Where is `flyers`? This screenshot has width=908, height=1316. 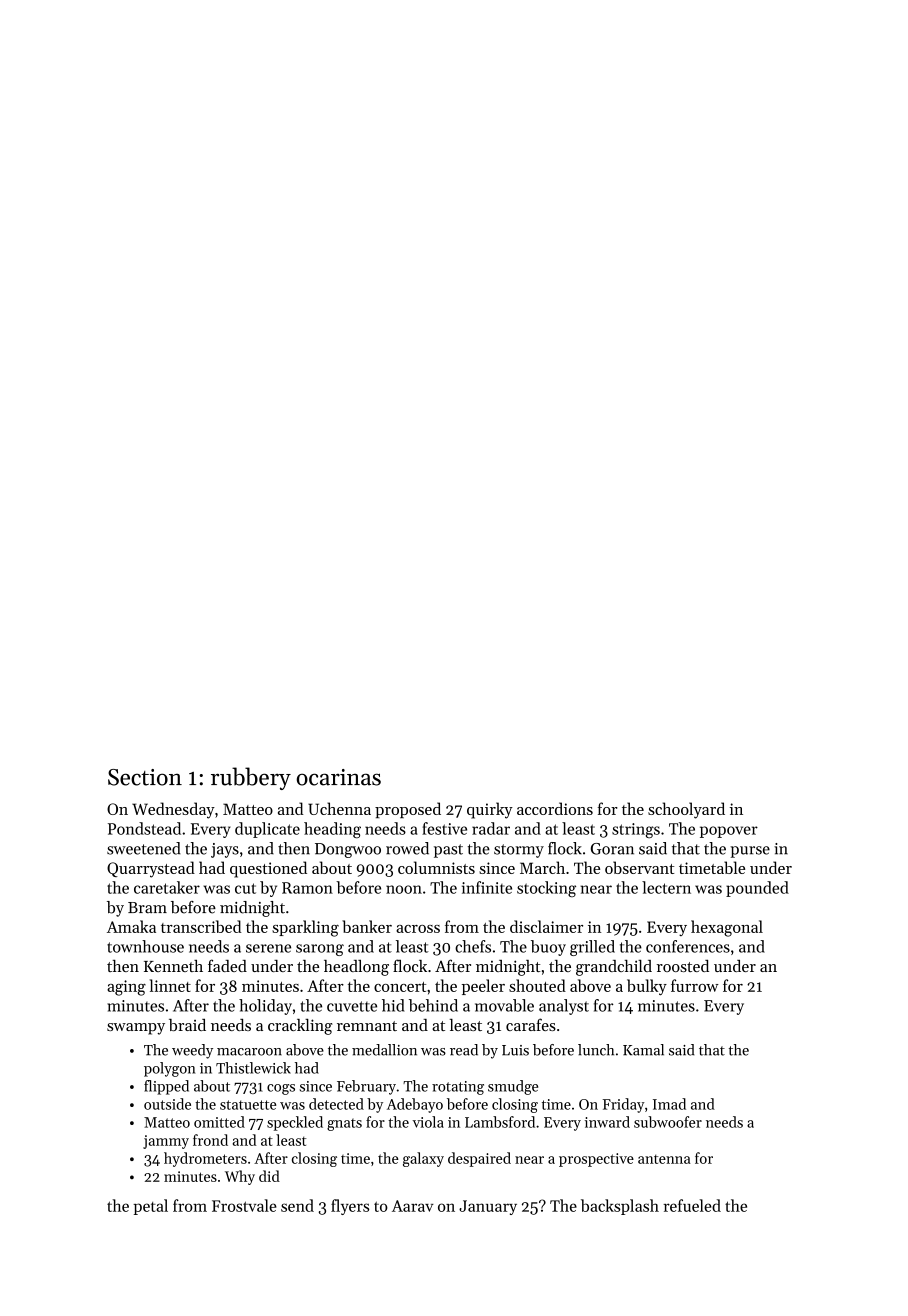 flyers is located at coordinates (350, 1207).
